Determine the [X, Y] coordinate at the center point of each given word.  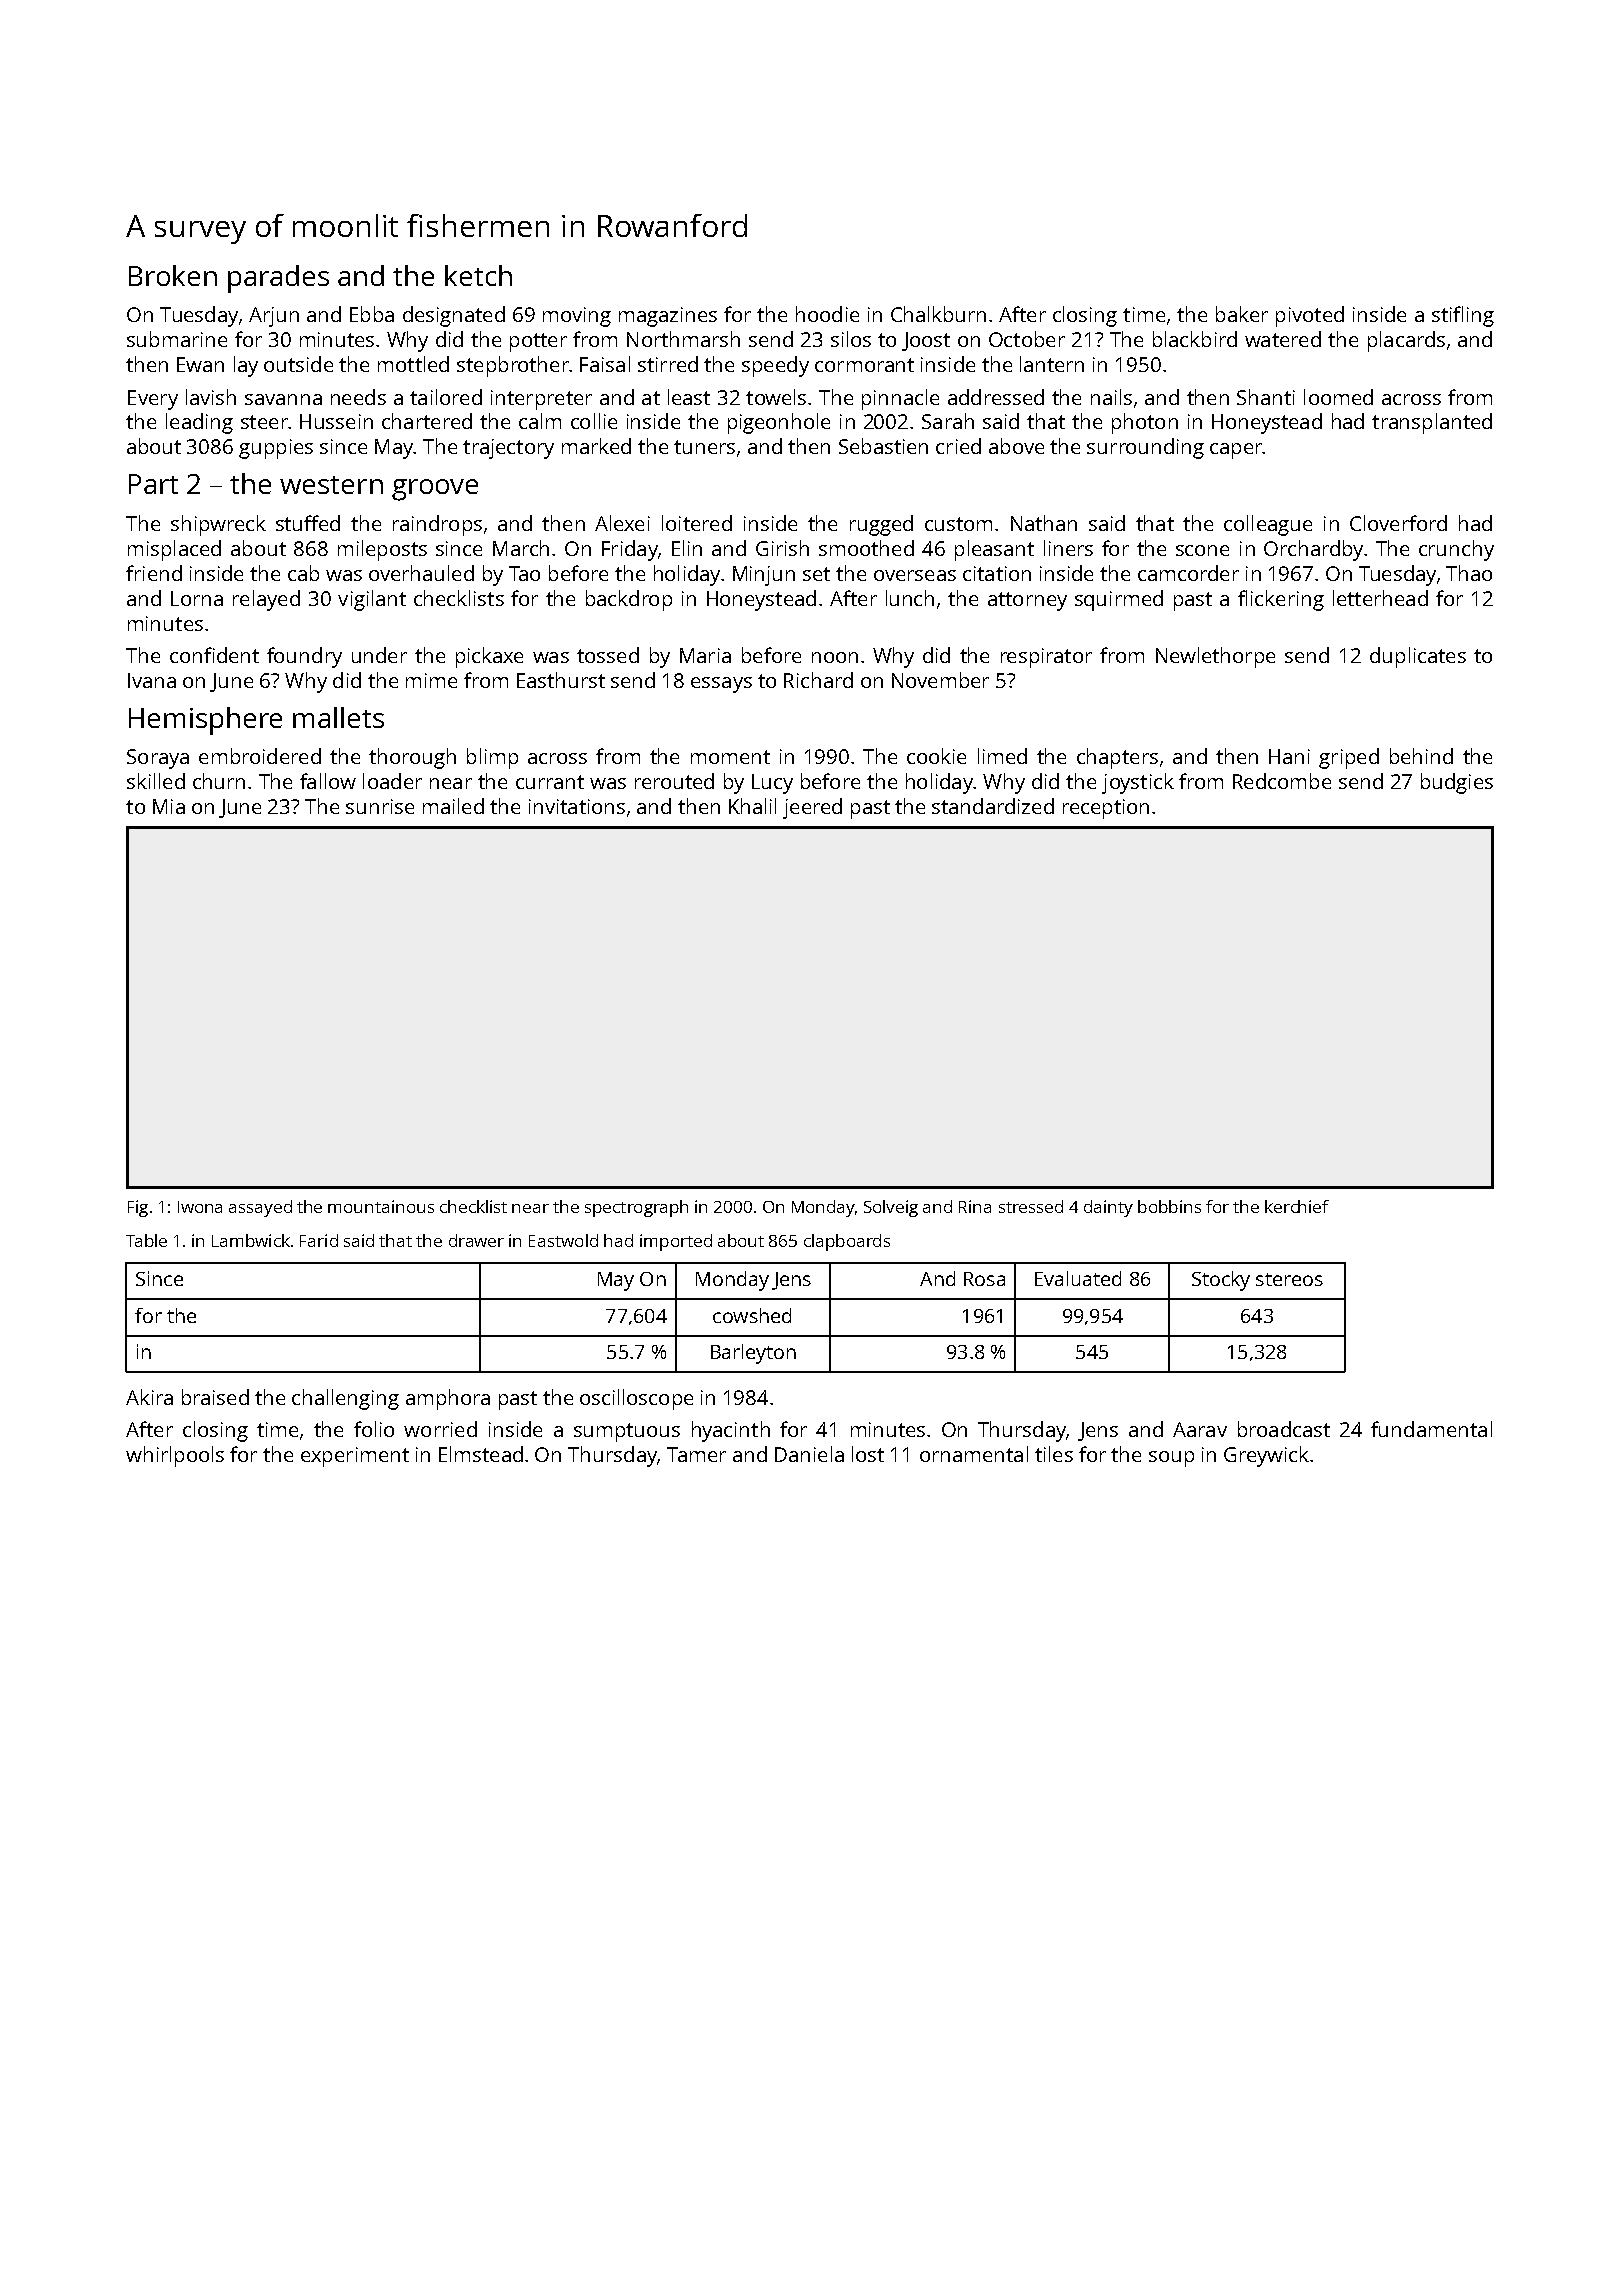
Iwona [200, 1207]
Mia [169, 806]
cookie [936, 756]
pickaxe [489, 657]
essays [721, 685]
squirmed [1119, 600]
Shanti [1266, 397]
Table [146, 1240]
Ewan [200, 364]
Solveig [891, 1208]
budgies [1457, 783]
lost [868, 1454]
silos [851, 339]
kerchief [1297, 1206]
